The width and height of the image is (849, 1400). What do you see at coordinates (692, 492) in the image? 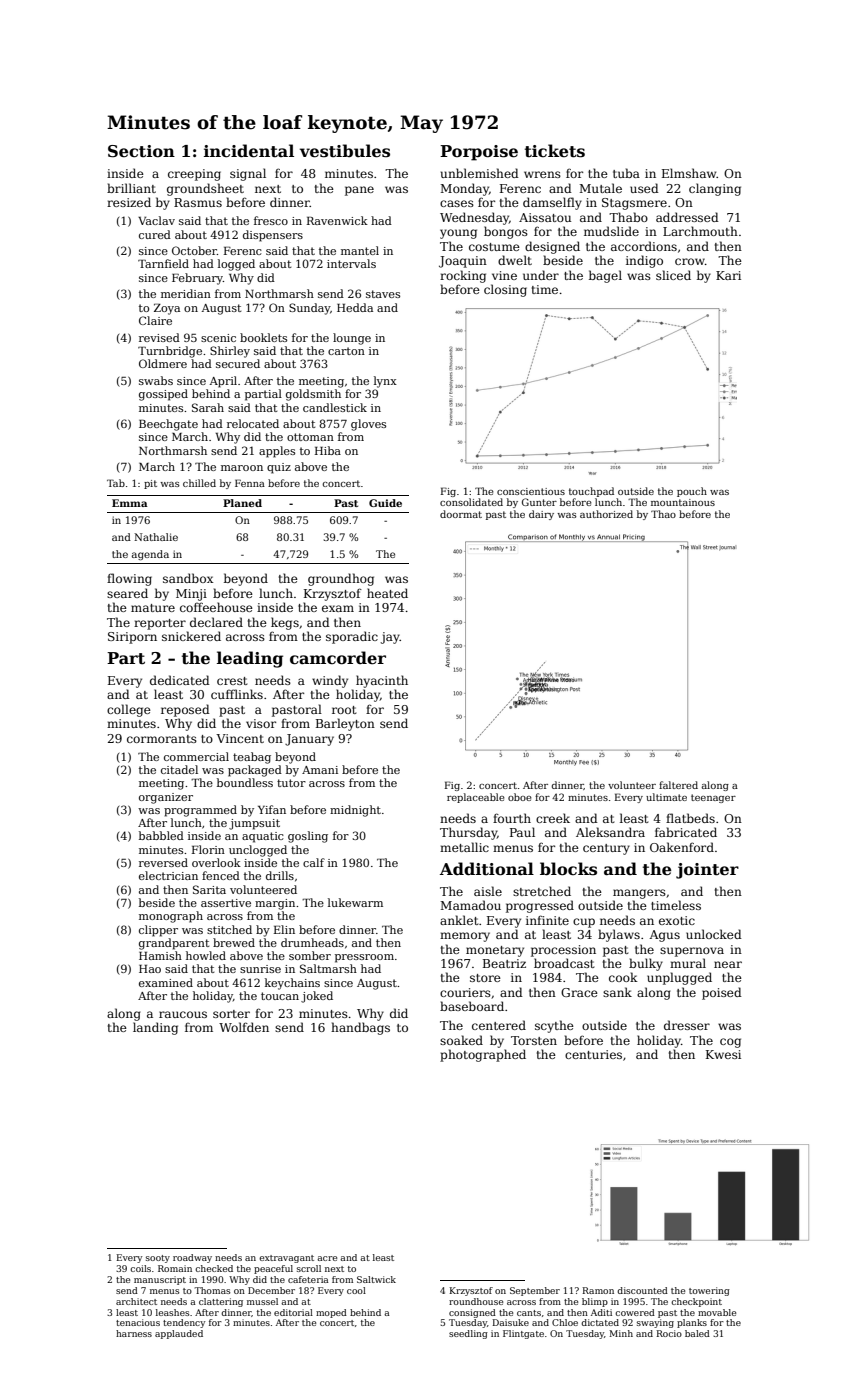
I see `pouch` at bounding box center [692, 492].
